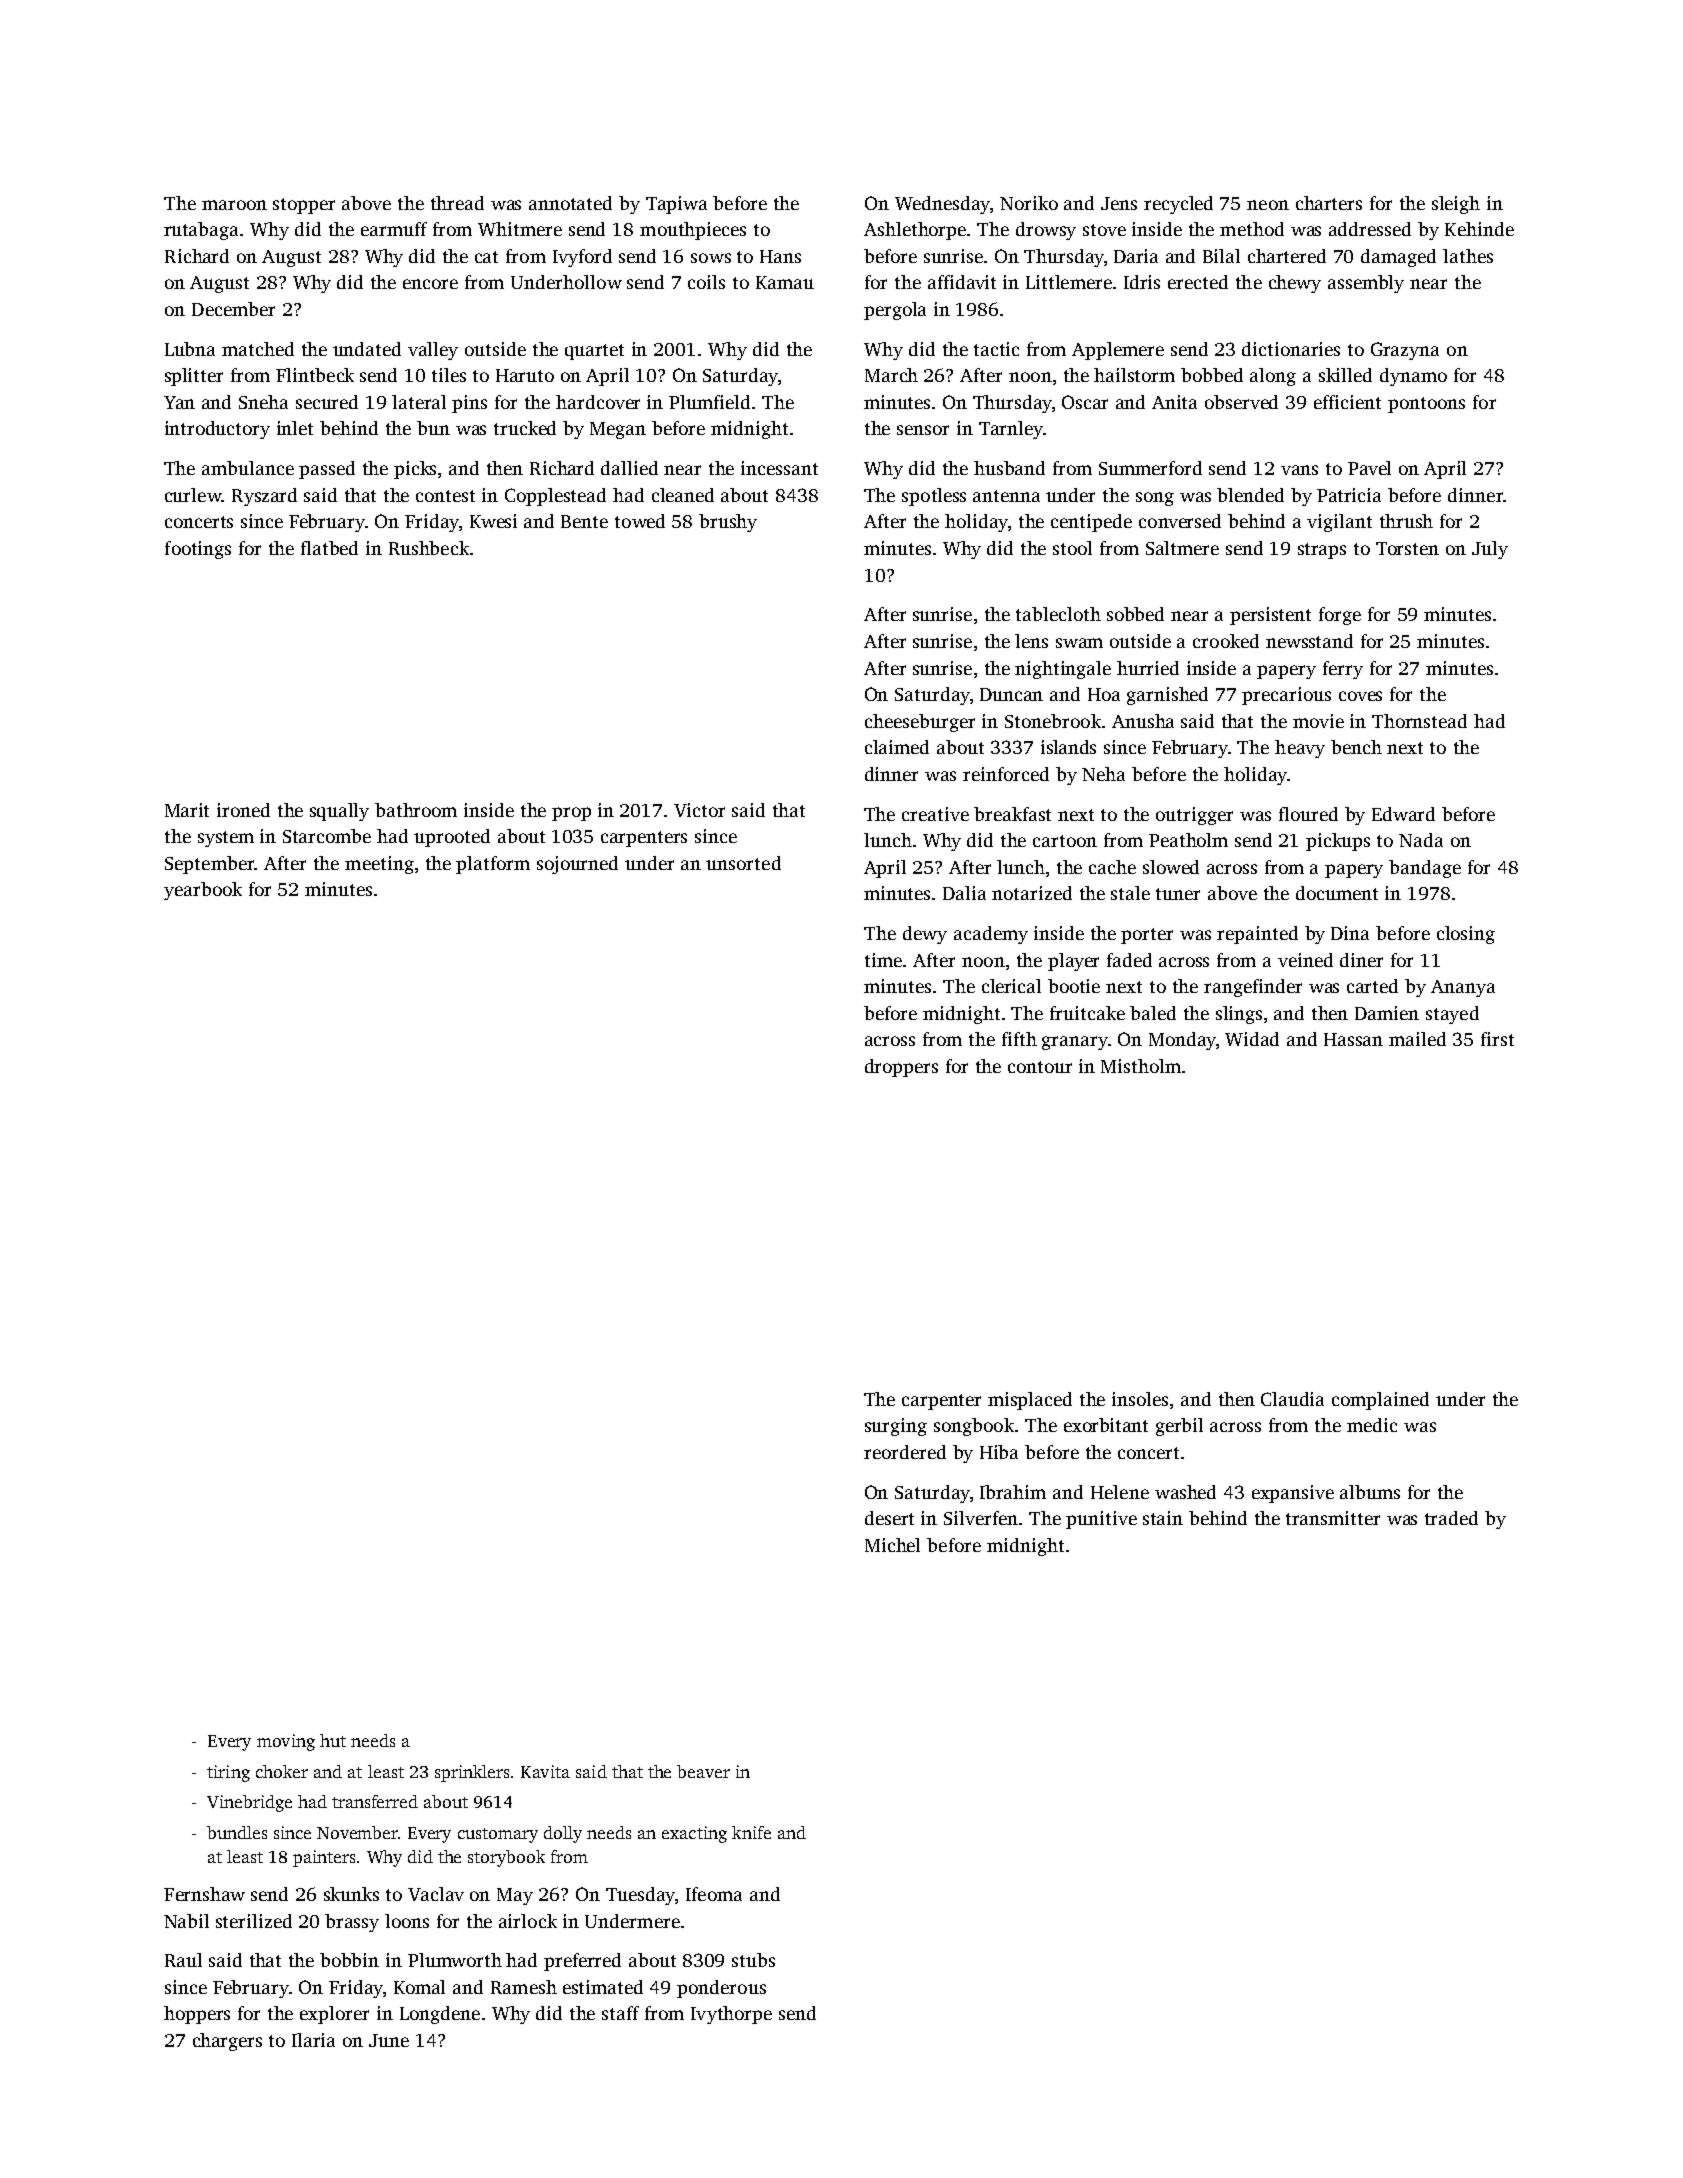  What do you see at coordinates (620, 2013) in the image?
I see `staff` at bounding box center [620, 2013].
